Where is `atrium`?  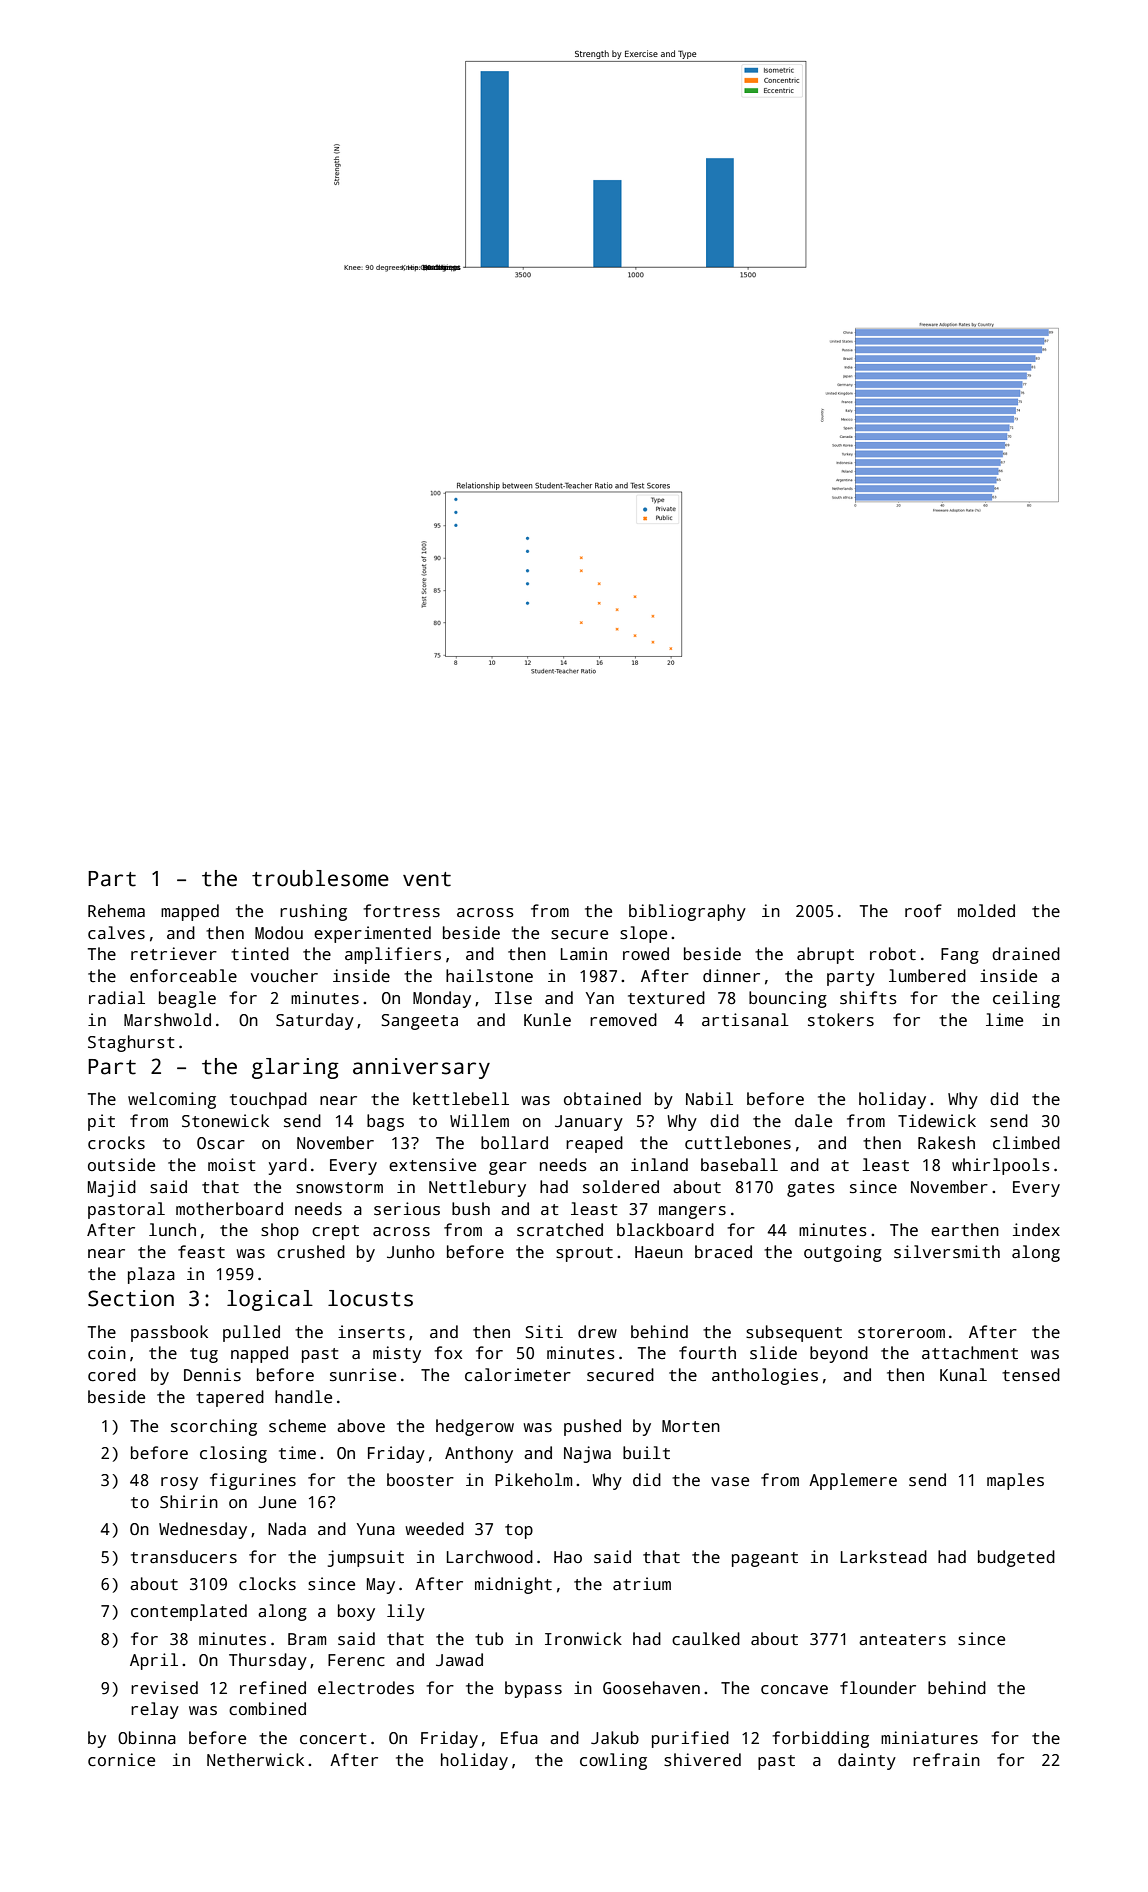
atrium is located at coordinates (642, 1584).
